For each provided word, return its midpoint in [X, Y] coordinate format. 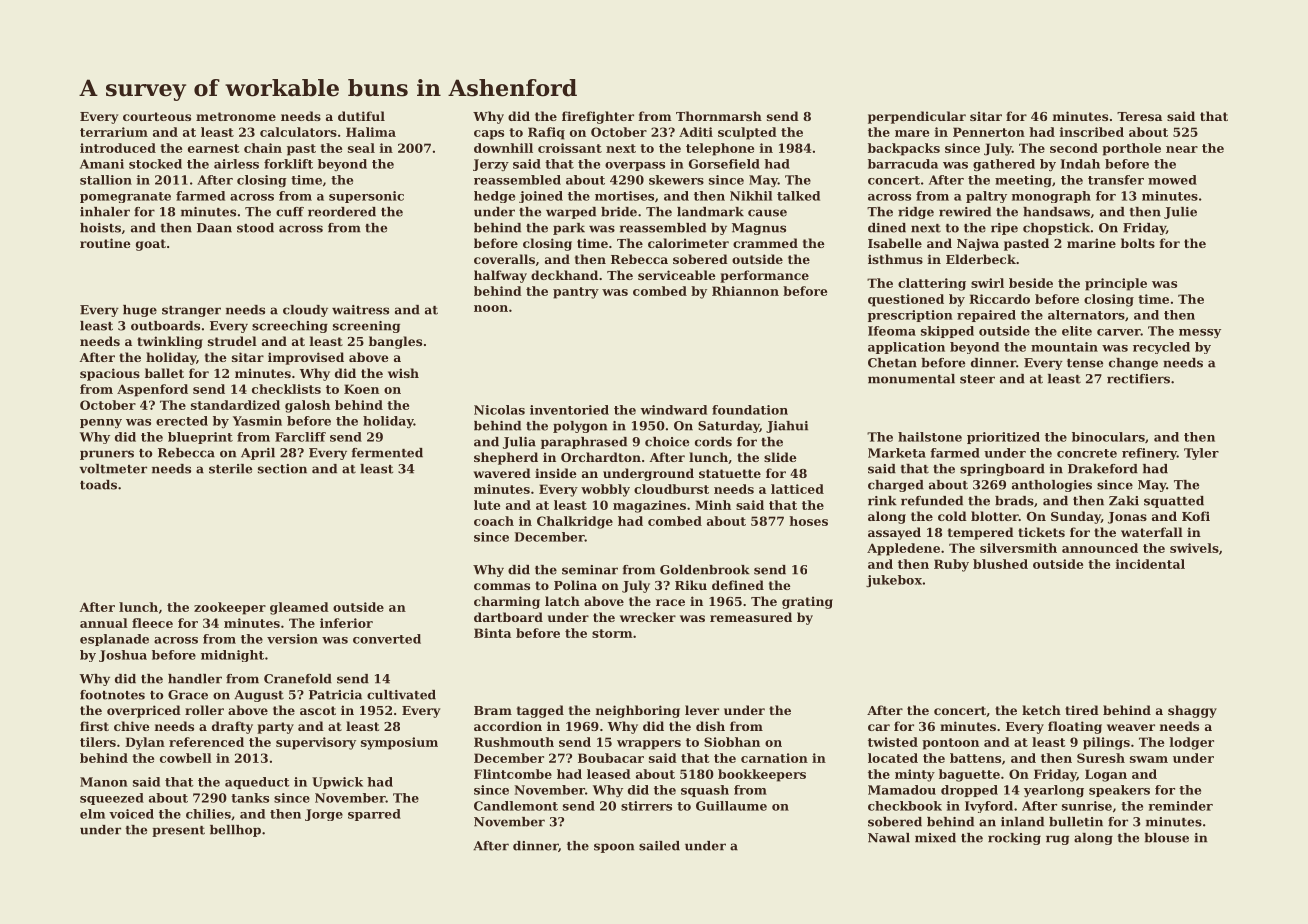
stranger [191, 311]
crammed [765, 243]
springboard [1002, 470]
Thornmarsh [719, 116]
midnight [232, 656]
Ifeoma [892, 331]
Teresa [1139, 116]
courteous [157, 116]
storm [612, 633]
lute [487, 505]
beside [1031, 283]
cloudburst [671, 489]
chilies [208, 814]
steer [977, 379]
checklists [286, 389]
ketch [1041, 710]
